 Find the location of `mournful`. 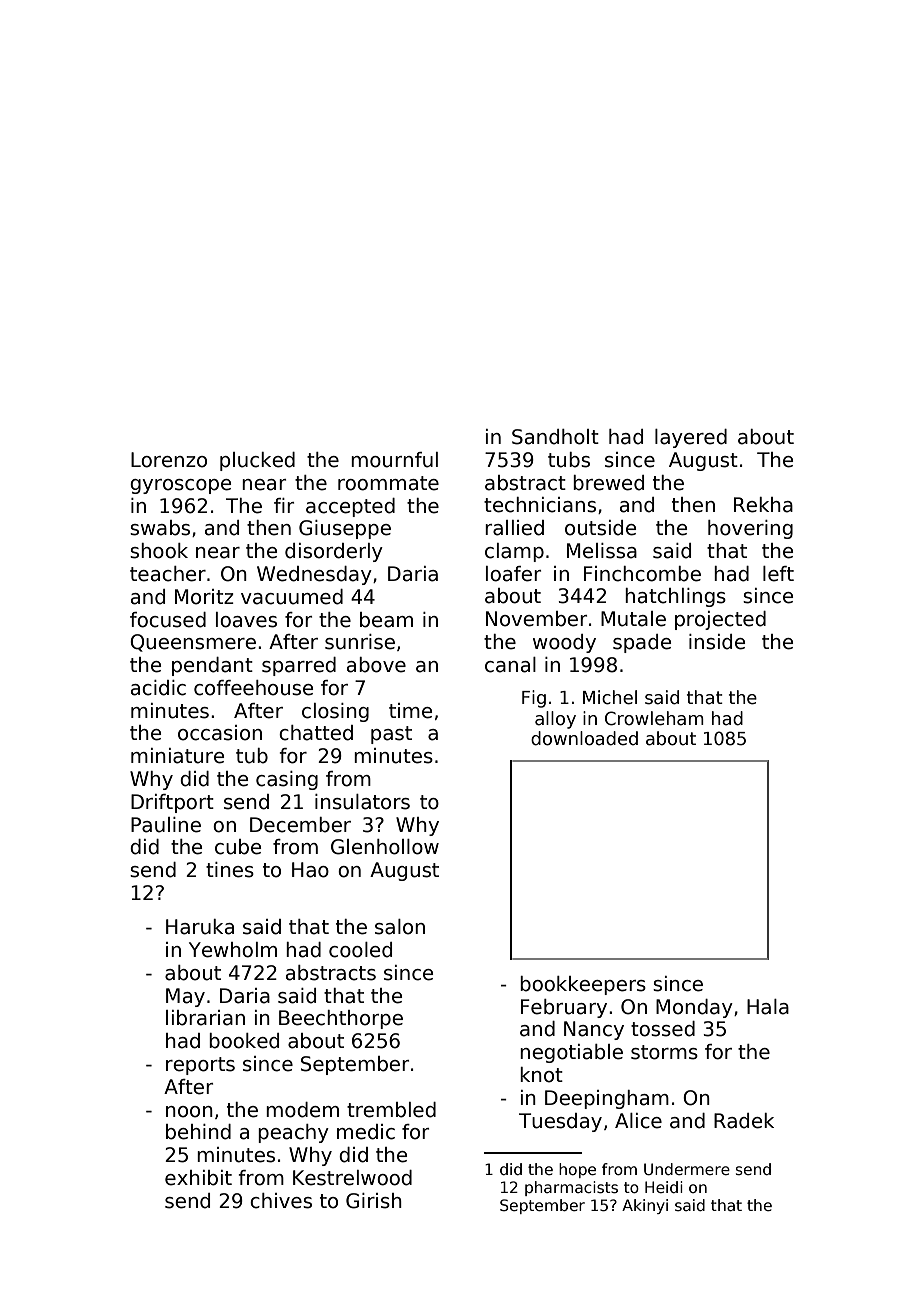

mournful is located at coordinates (394, 460).
